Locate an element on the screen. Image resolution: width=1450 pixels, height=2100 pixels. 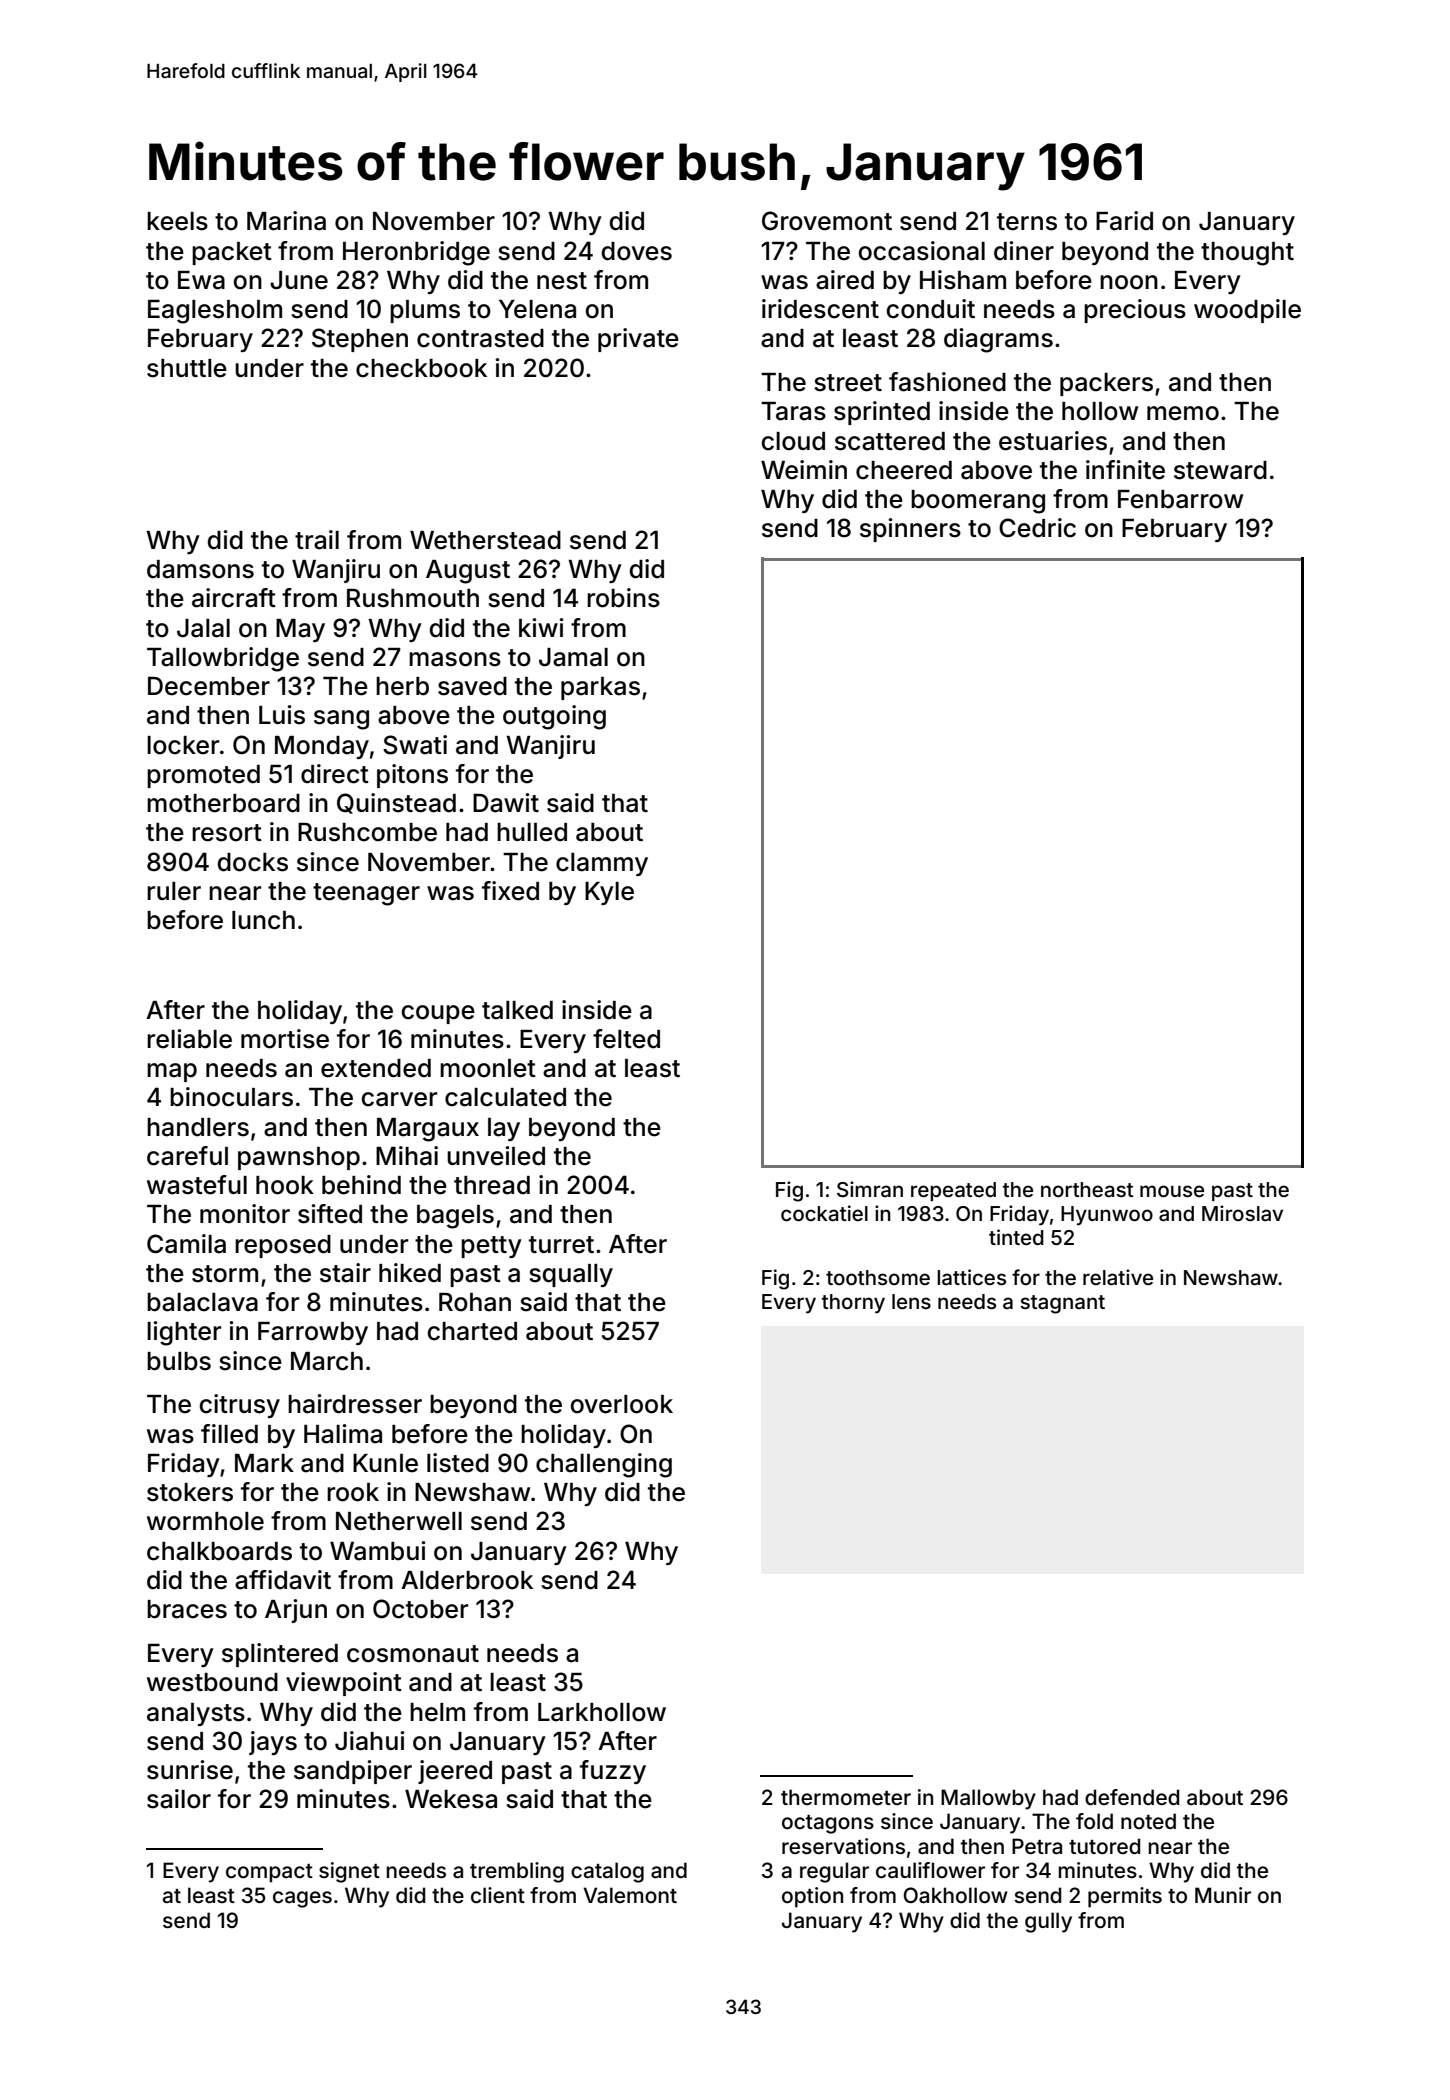
fuzzy is located at coordinates (613, 1772).
